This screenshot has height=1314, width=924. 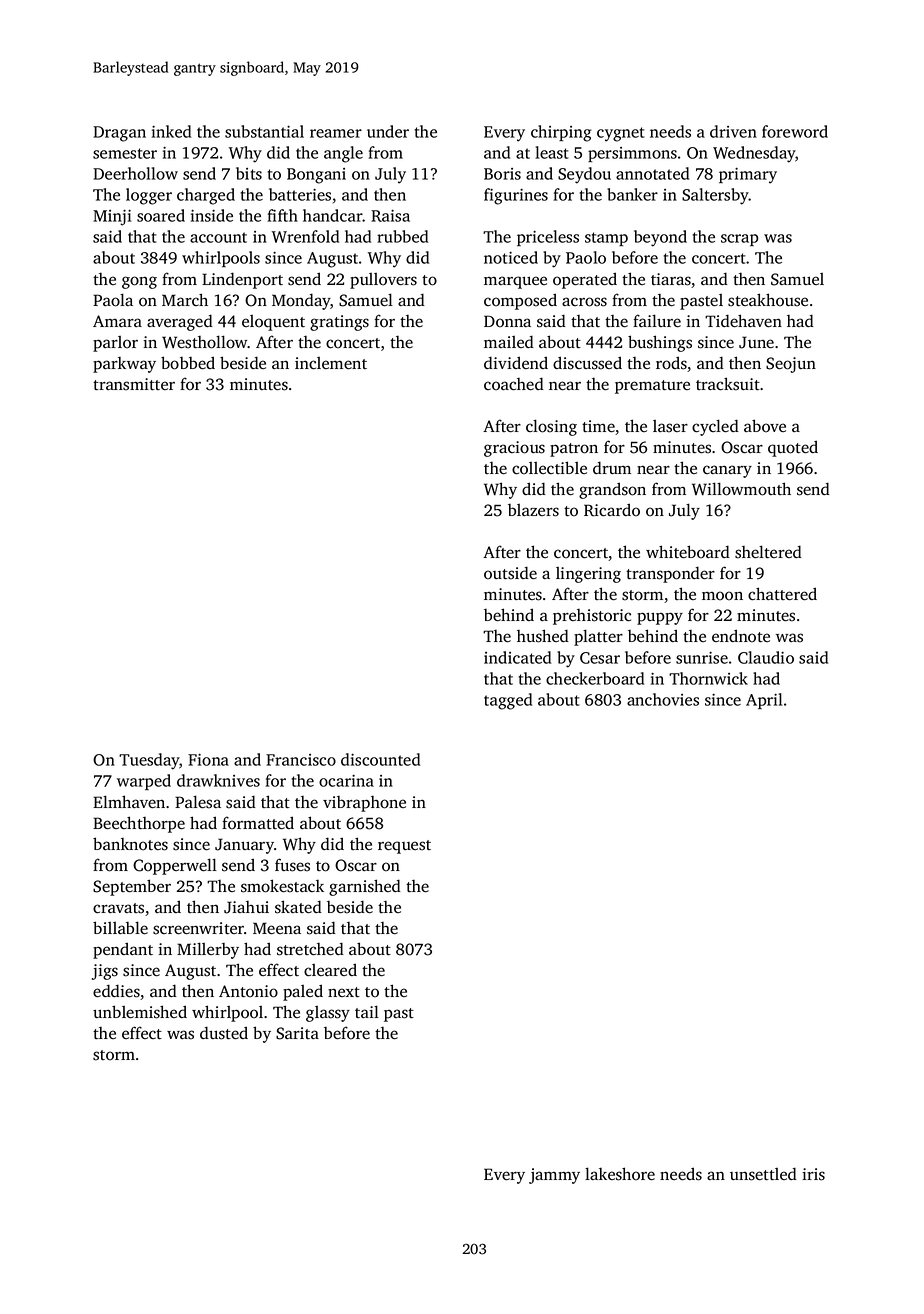 What do you see at coordinates (508, 701) in the screenshot?
I see `tagged` at bounding box center [508, 701].
